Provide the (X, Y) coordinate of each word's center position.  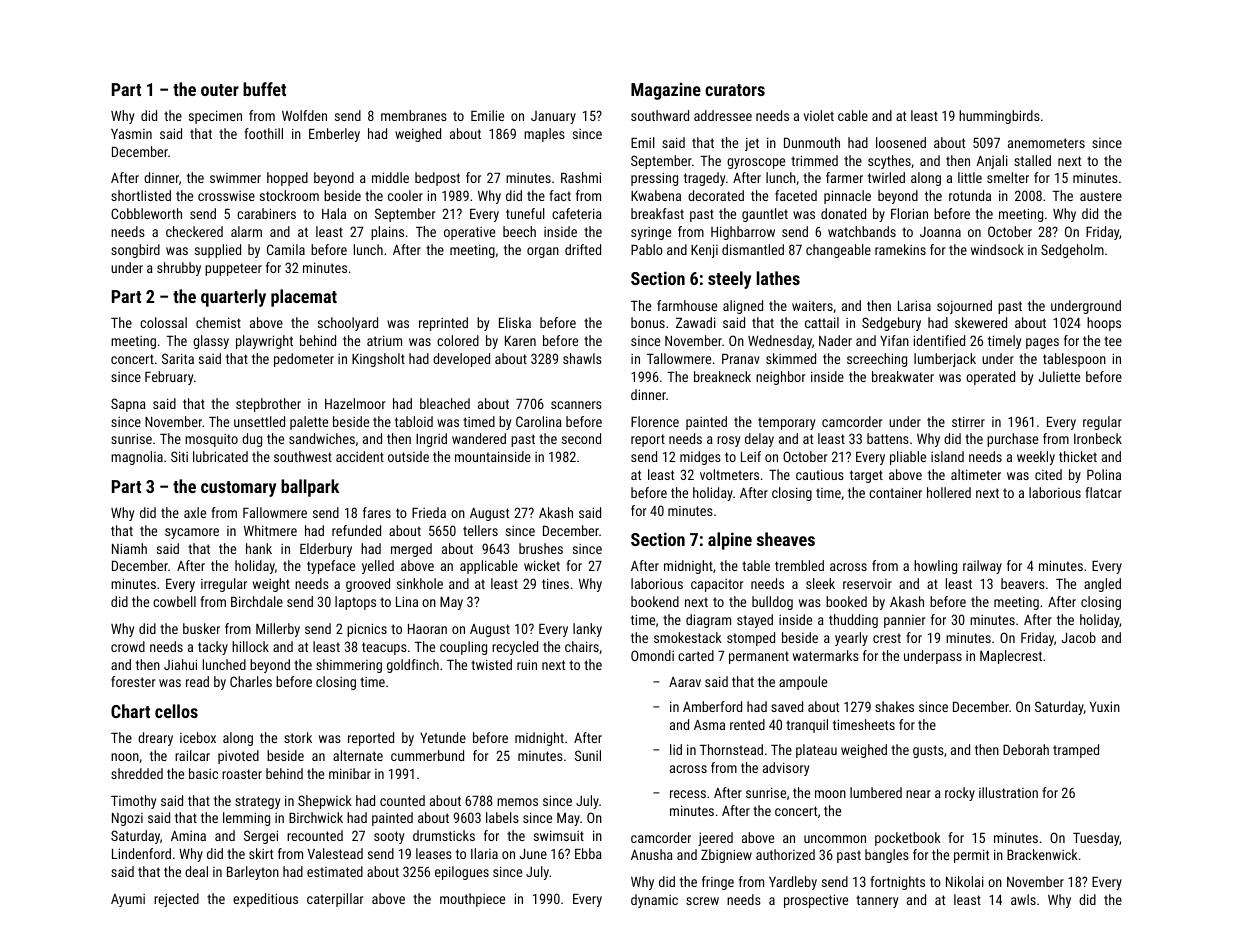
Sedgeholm (1072, 251)
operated (990, 378)
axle (195, 512)
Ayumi (128, 900)
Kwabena (656, 195)
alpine (730, 541)
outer (220, 90)
